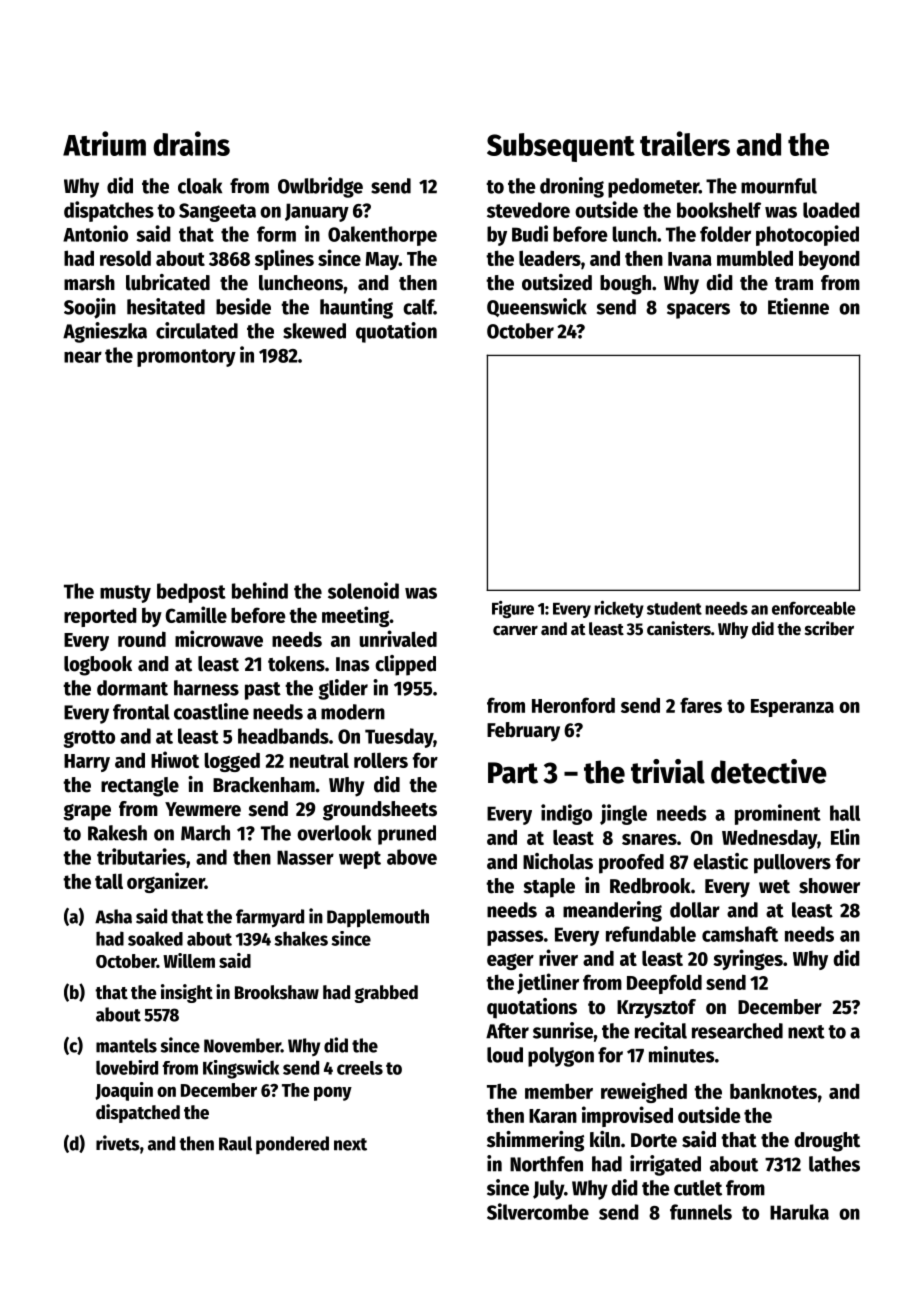 The width and height of the screenshot is (924, 1311). Describe the element at coordinates (685, 143) in the screenshot. I see `trailers` at that location.
